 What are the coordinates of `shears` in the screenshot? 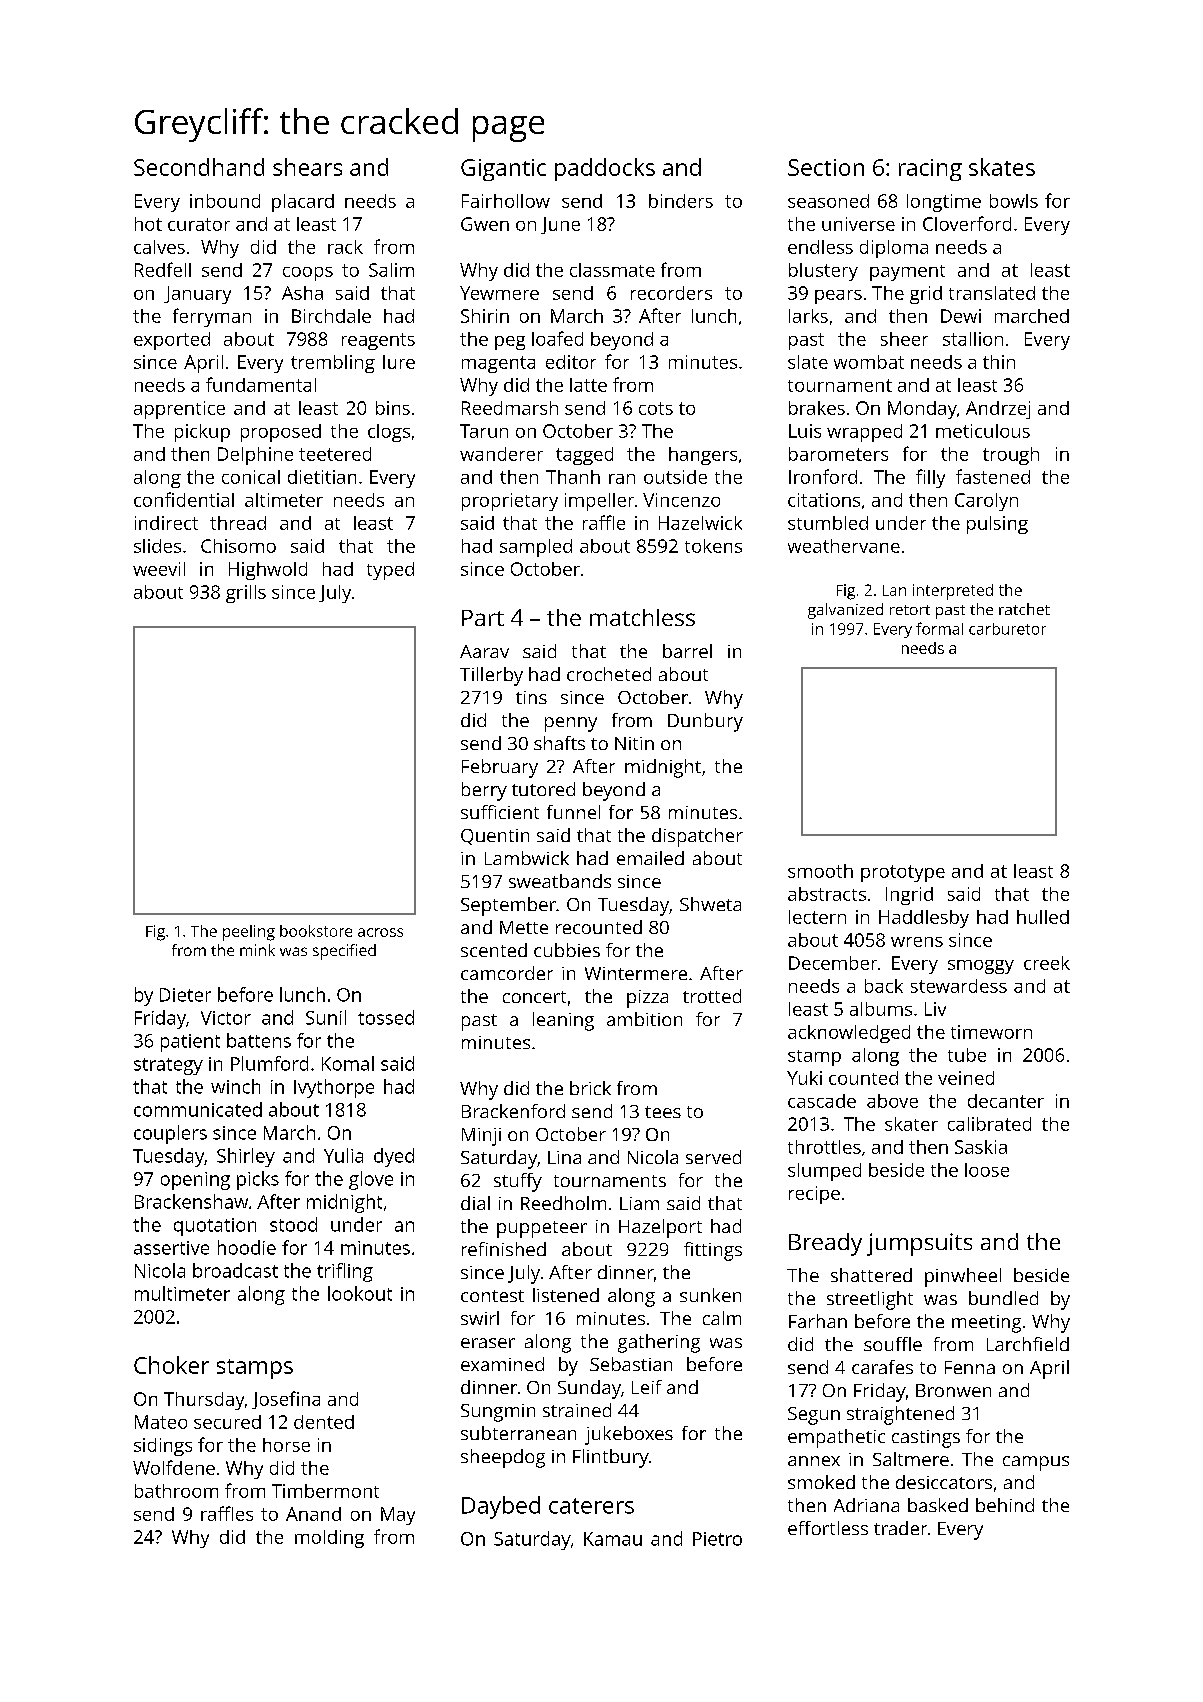 It's located at (307, 167).
